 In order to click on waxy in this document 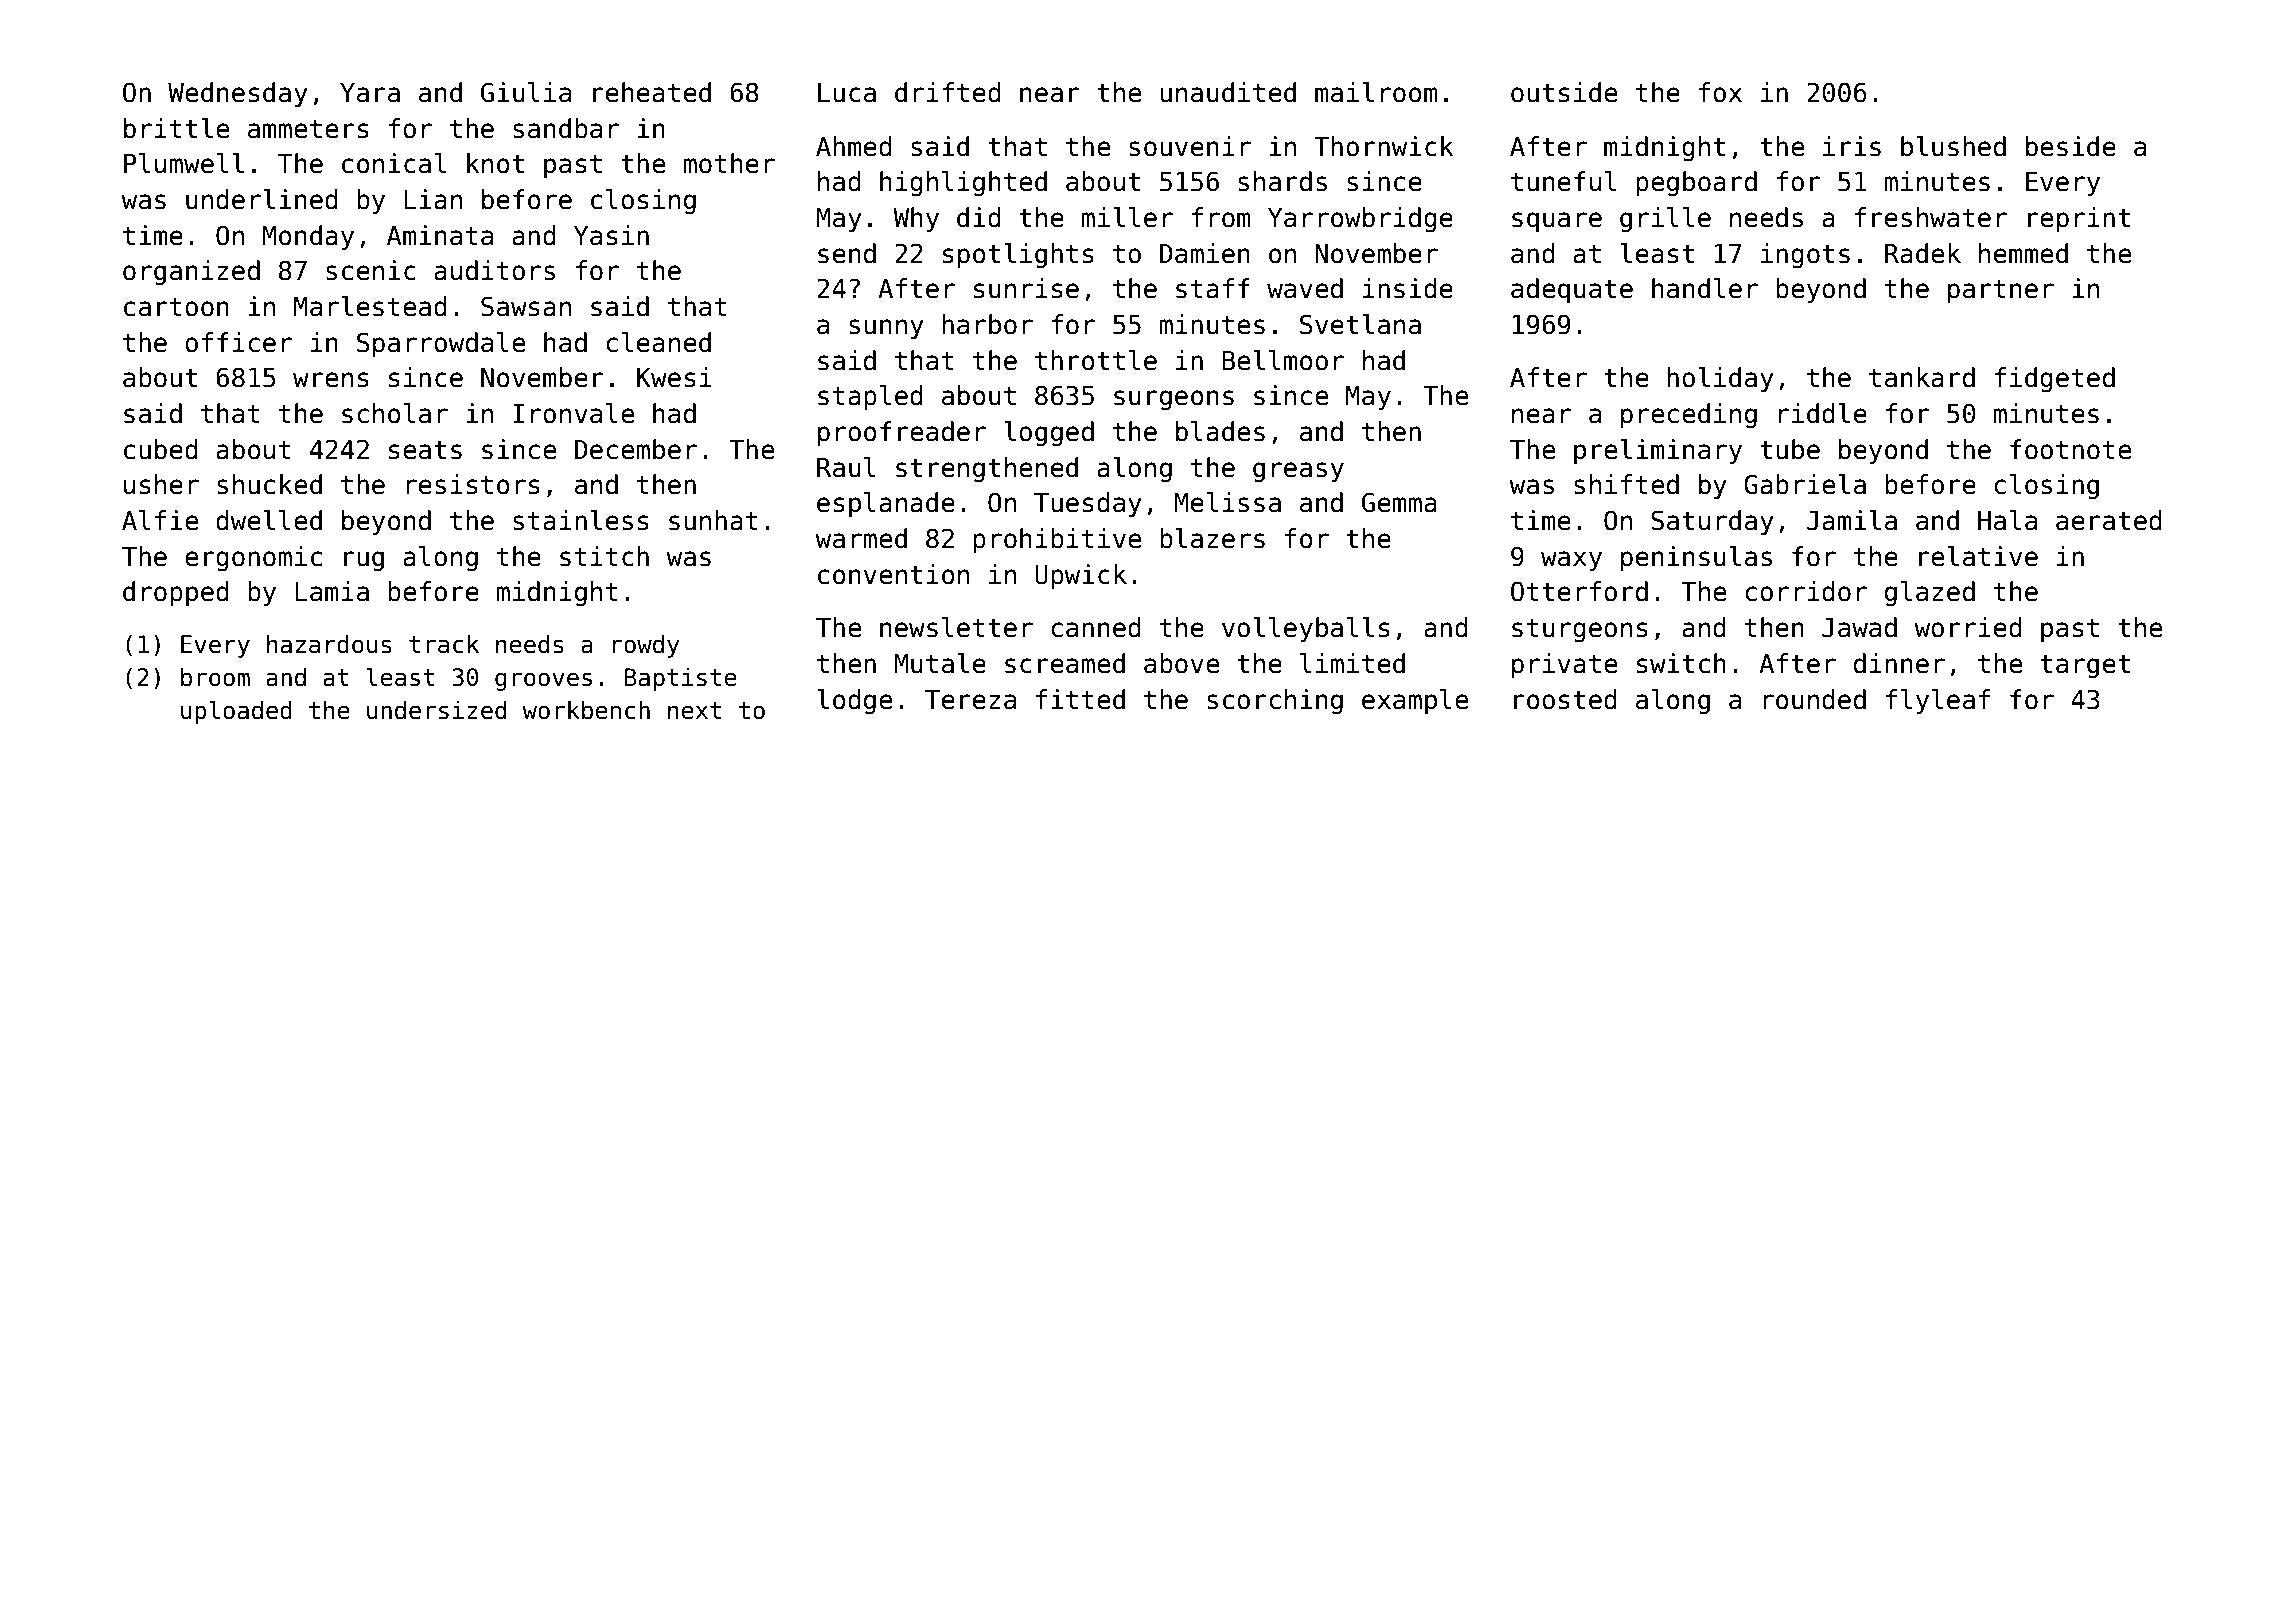, I will do `click(1571, 561)`.
